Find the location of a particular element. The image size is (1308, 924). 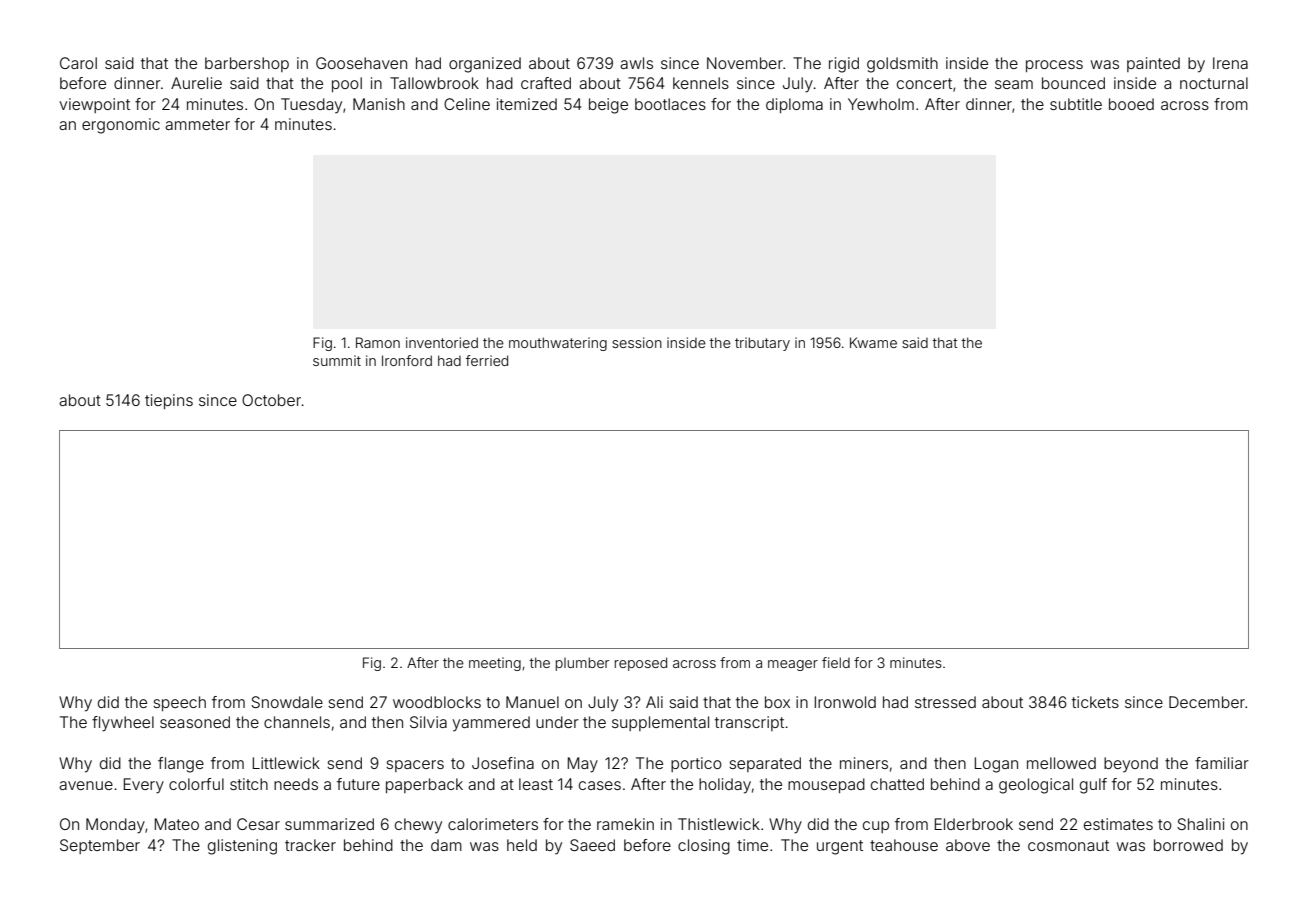

November is located at coordinates (745, 63).
